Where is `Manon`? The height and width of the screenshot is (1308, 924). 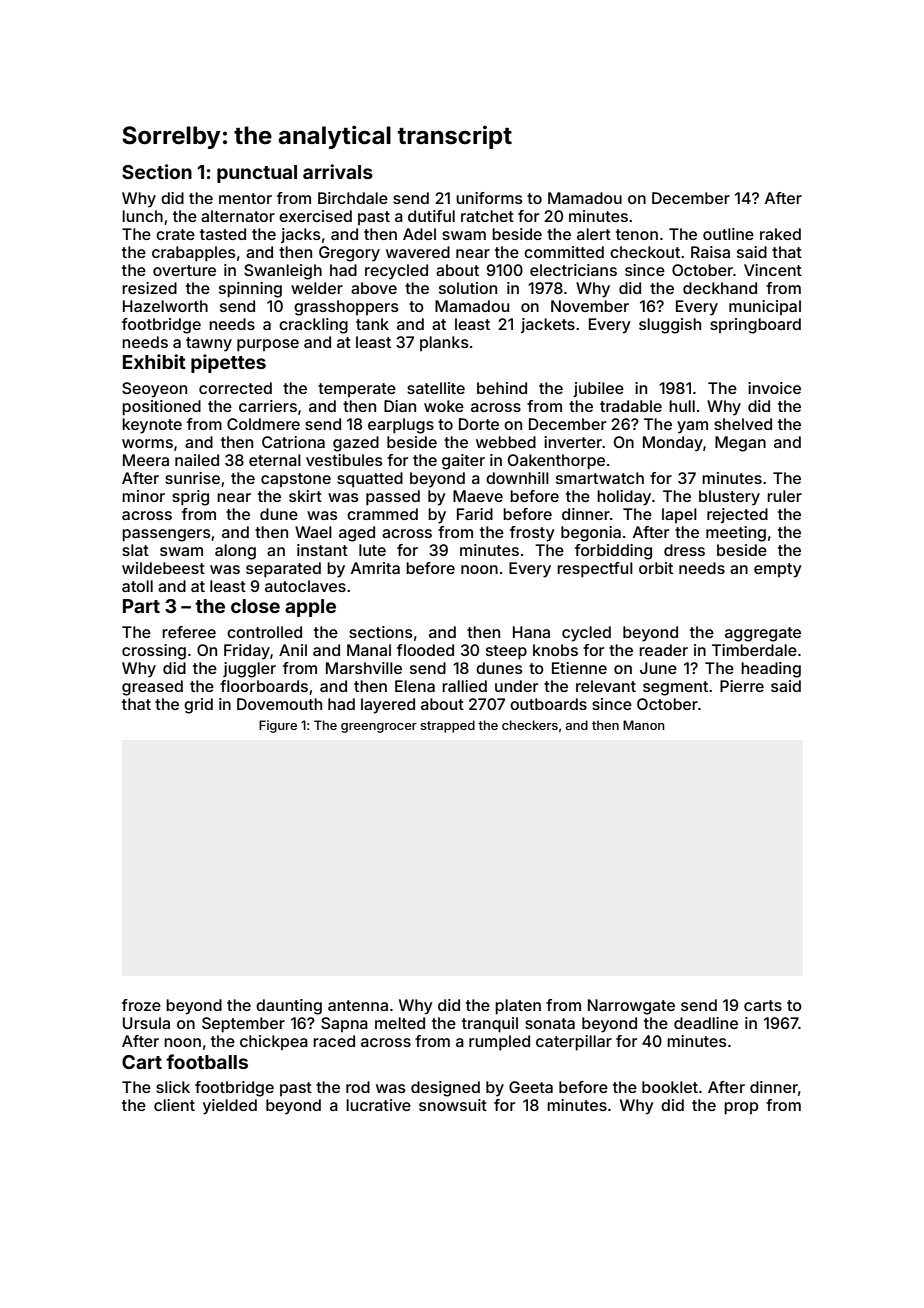
Manon is located at coordinates (643, 725).
